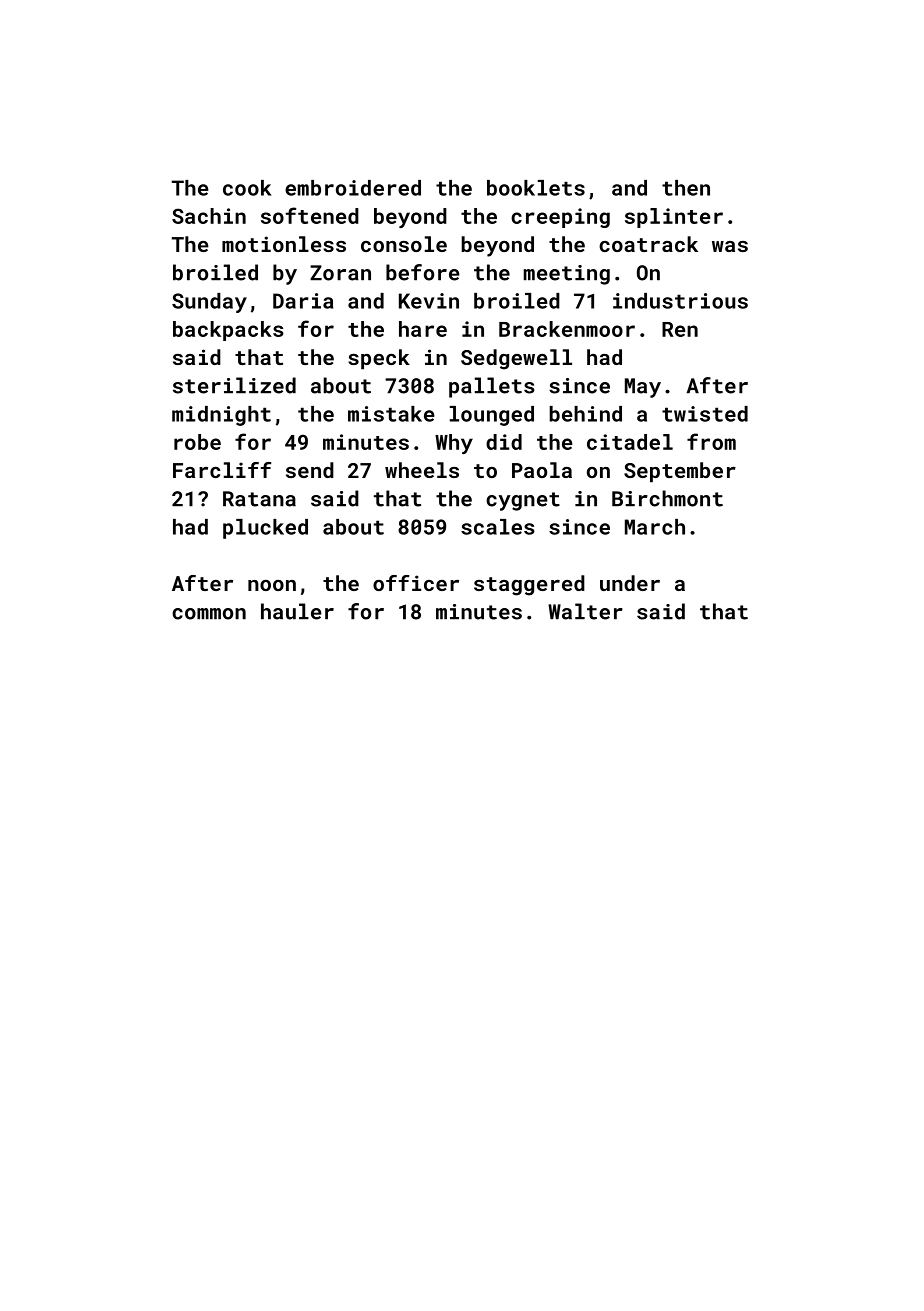 This screenshot has width=924, height=1311. I want to click on Walter, so click(585, 611).
